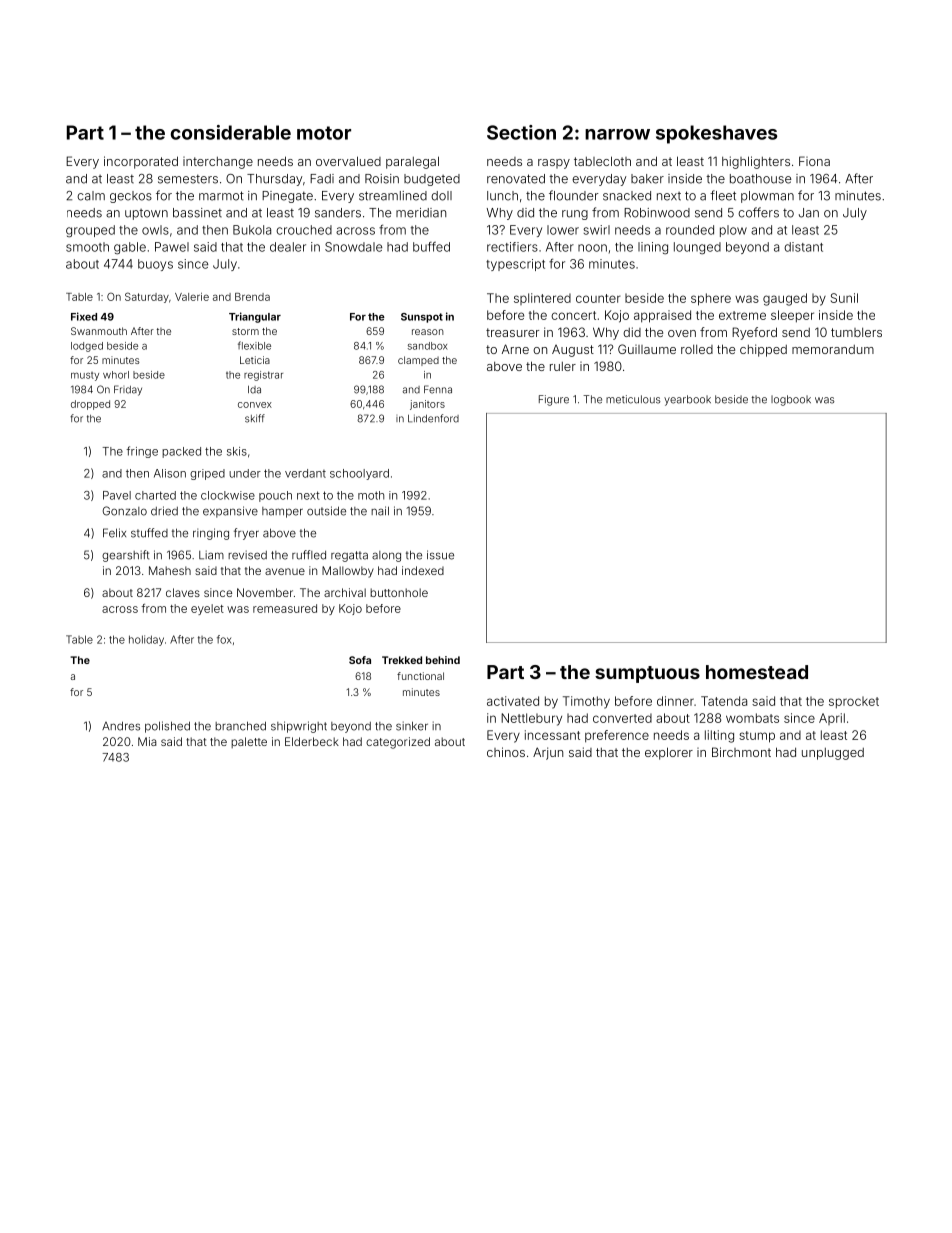 The height and width of the page is (1233, 952). I want to click on ringing, so click(211, 534).
